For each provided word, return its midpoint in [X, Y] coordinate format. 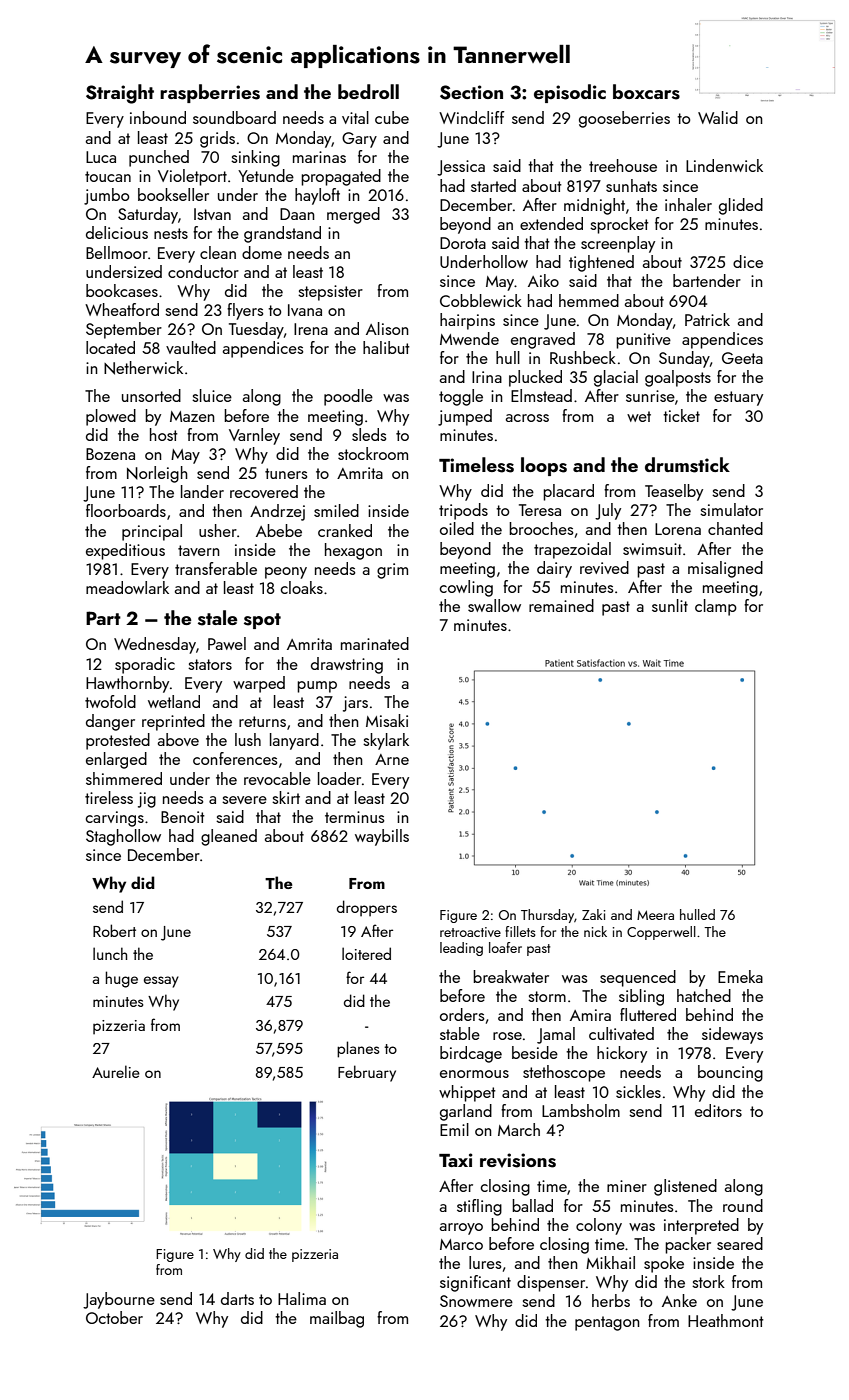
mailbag [337, 1319]
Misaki [387, 720]
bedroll [368, 91]
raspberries [210, 93]
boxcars [646, 92]
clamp [716, 607]
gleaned [229, 837]
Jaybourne [119, 1300]
